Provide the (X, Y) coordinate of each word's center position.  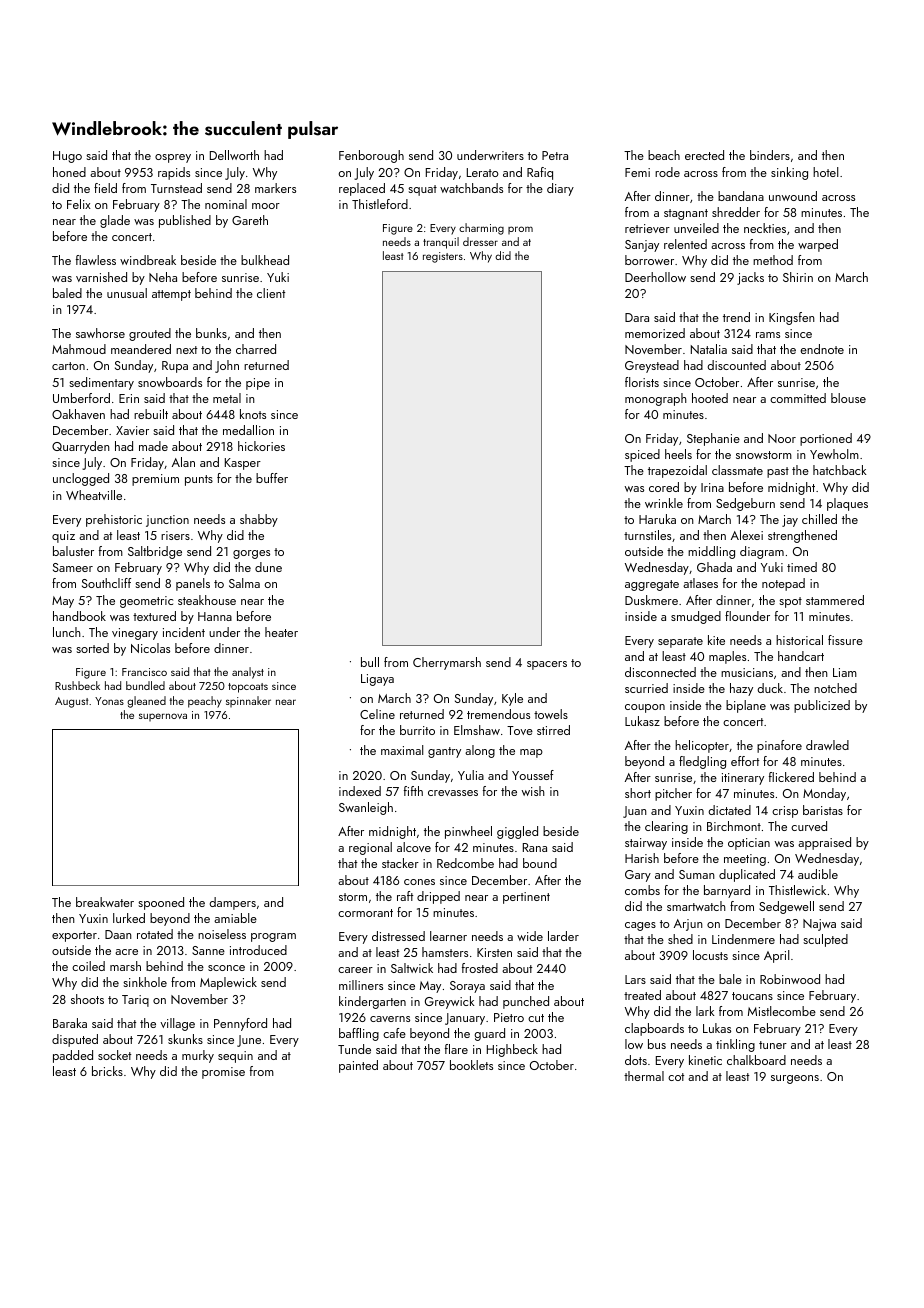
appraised (824, 843)
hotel (825, 172)
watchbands (471, 188)
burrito (417, 730)
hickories (261, 446)
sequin (235, 1057)
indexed (360, 791)
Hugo (67, 157)
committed (798, 398)
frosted (480, 968)
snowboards (170, 382)
